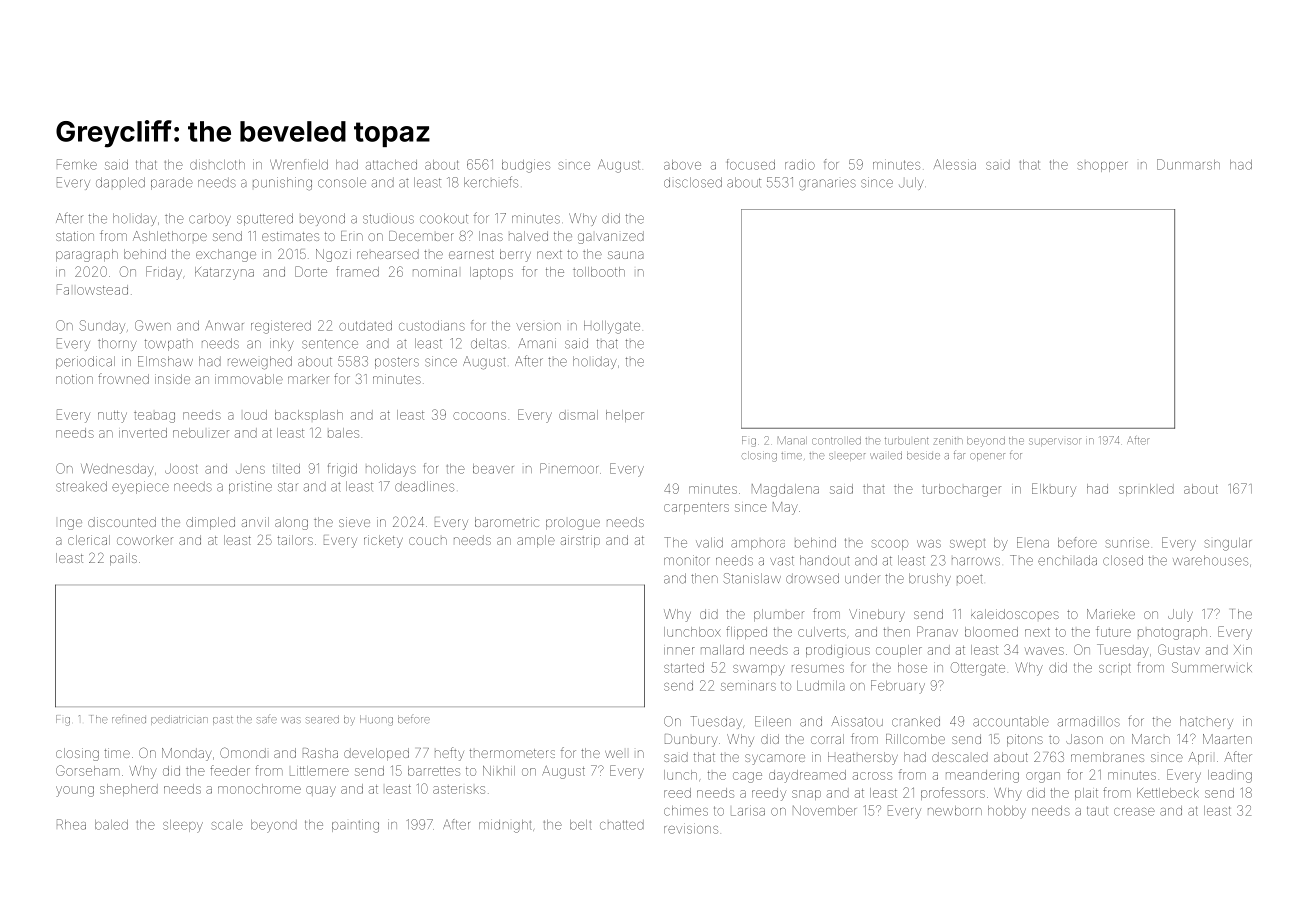  I want to click on pails, so click(123, 559).
